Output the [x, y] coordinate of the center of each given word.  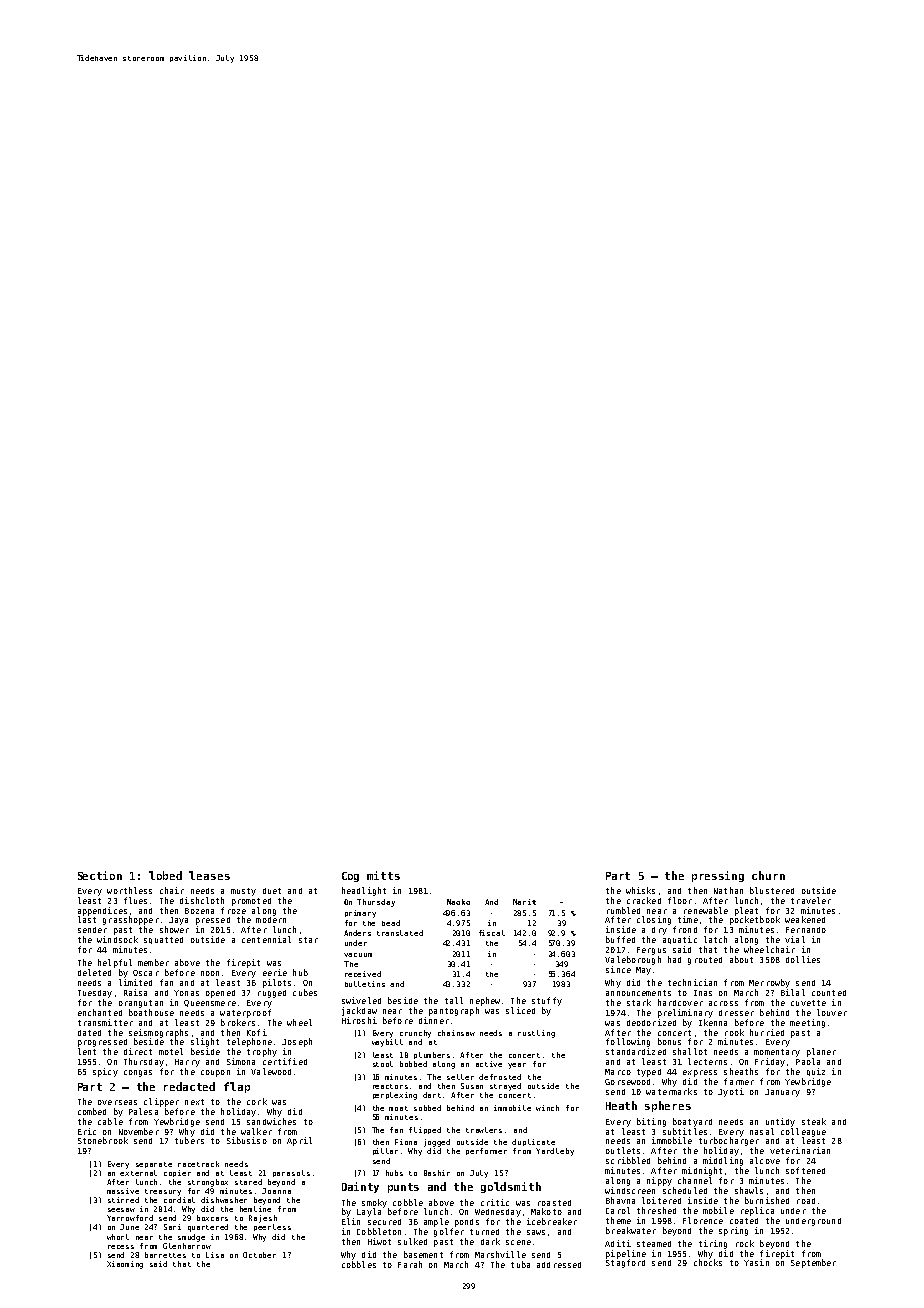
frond [685, 929]
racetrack [198, 1164]
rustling [536, 1034]
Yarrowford [130, 1218]
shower [174, 929]
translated [400, 933]
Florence [703, 1220]
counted [829, 993]
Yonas [186, 993]
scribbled [628, 1160]
